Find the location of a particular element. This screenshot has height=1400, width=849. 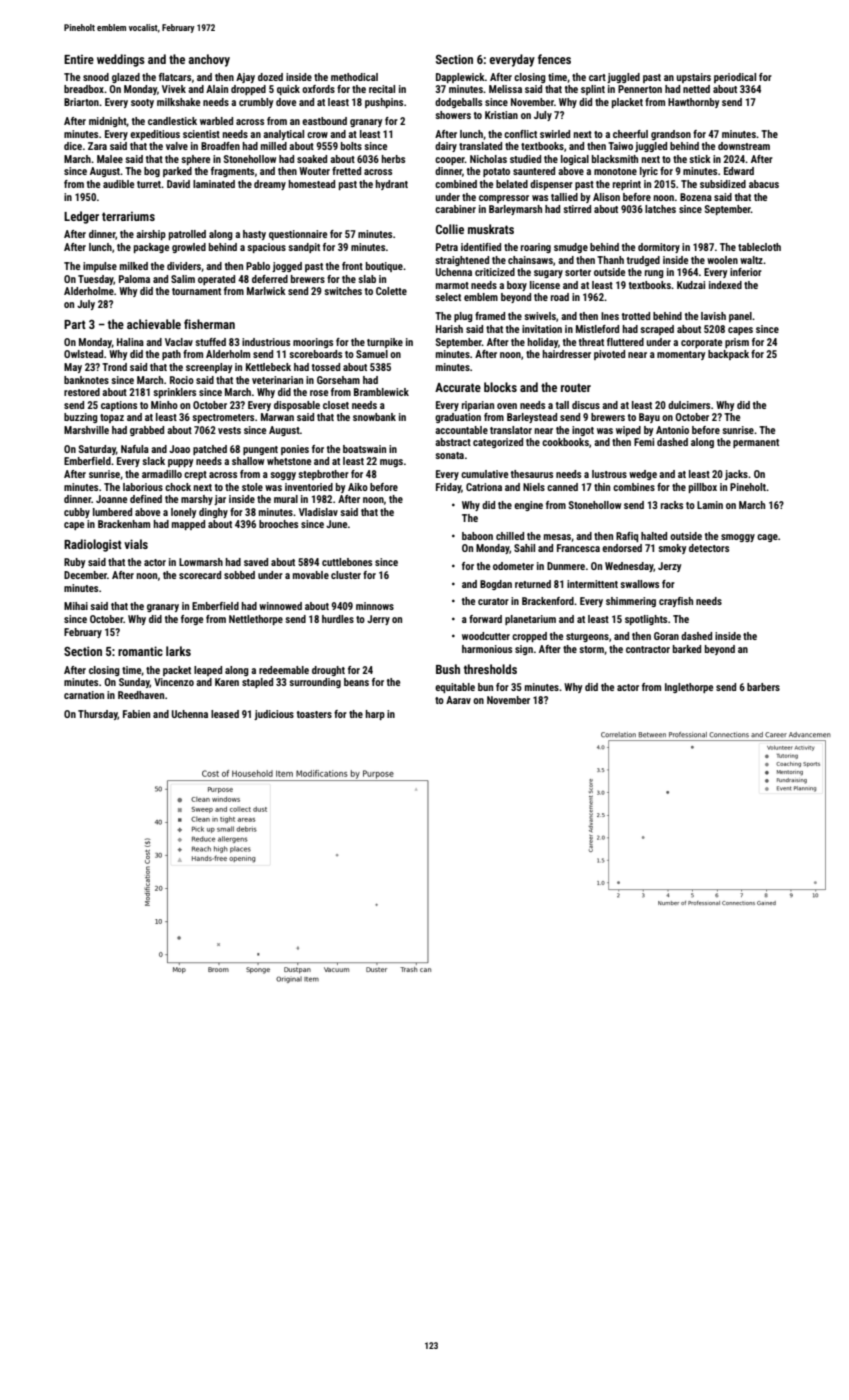

chilled is located at coordinates (510, 536).
